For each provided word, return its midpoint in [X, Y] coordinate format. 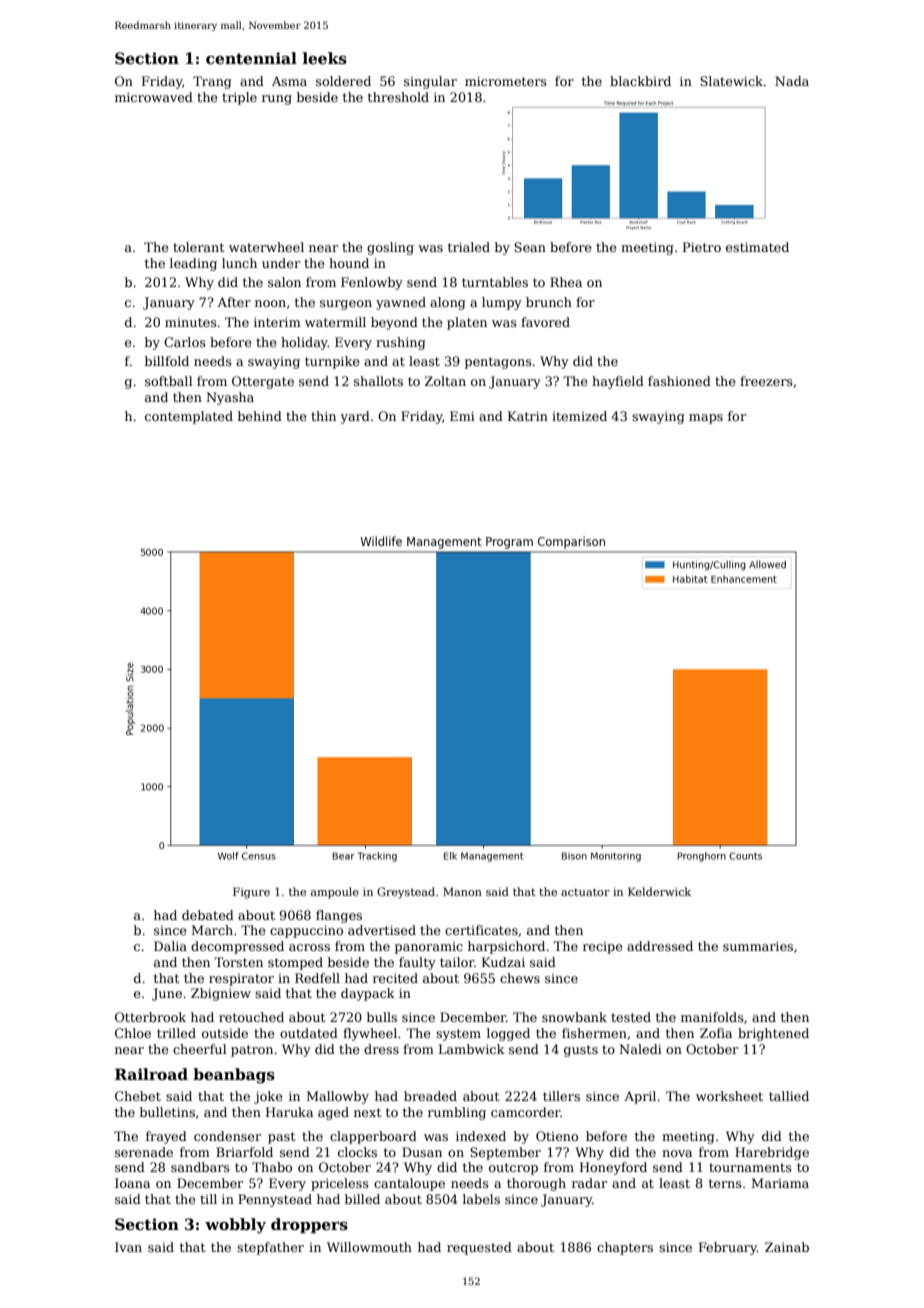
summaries [758, 946]
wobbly [235, 1226]
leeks [325, 58]
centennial [251, 58]
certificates [481, 930]
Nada [792, 81]
